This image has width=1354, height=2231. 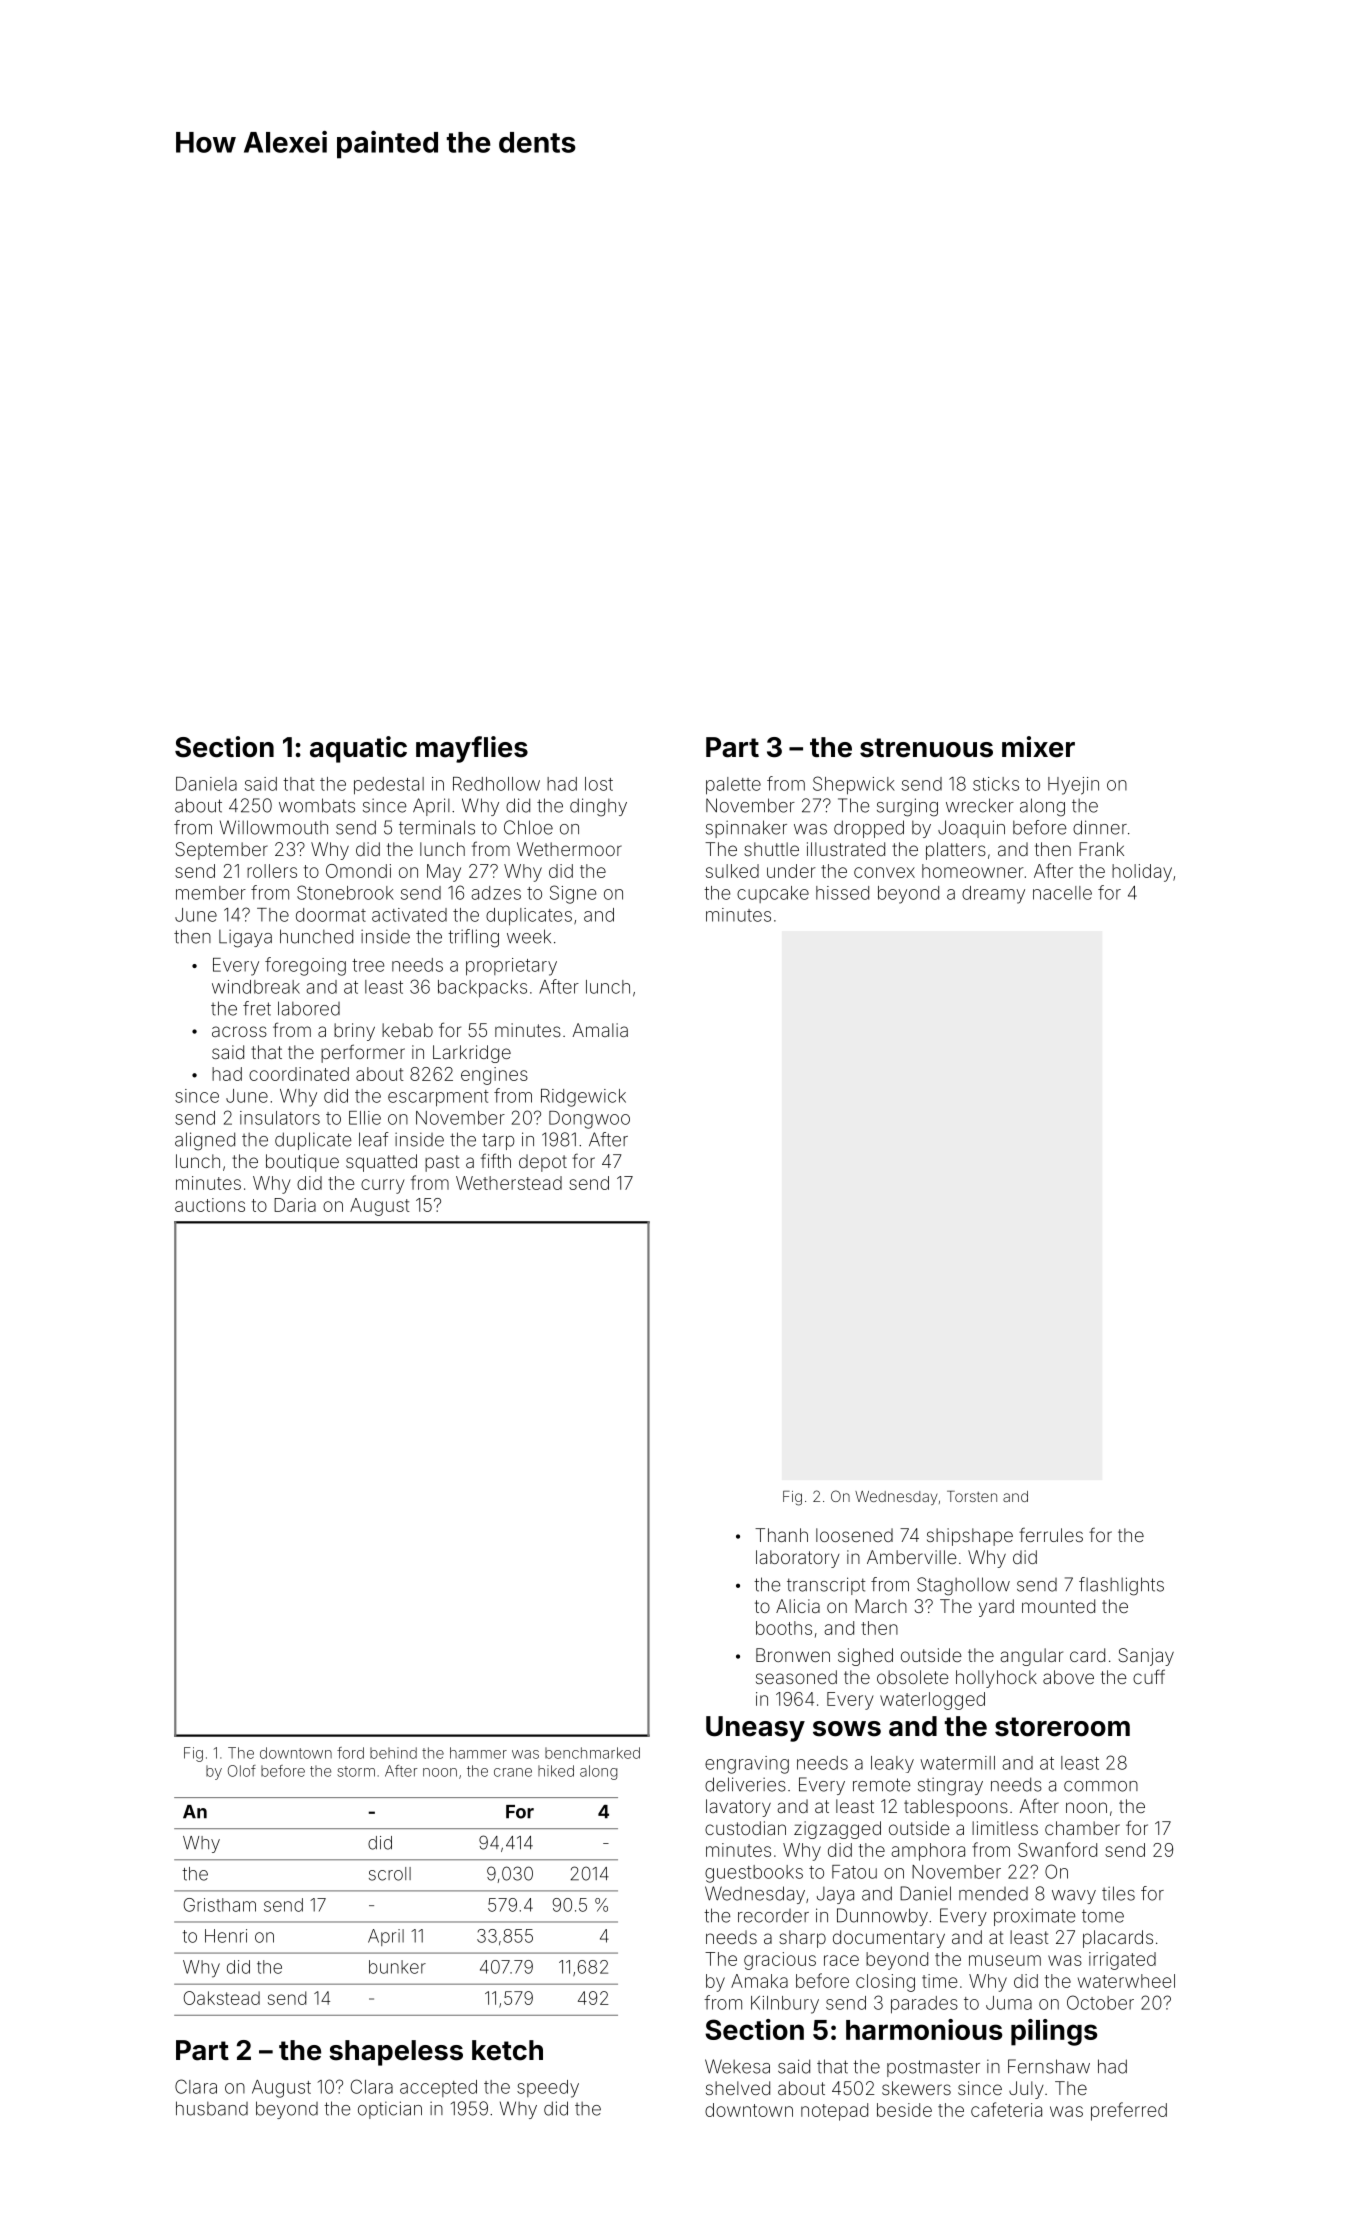 What do you see at coordinates (841, 1960) in the image?
I see `race` at bounding box center [841, 1960].
